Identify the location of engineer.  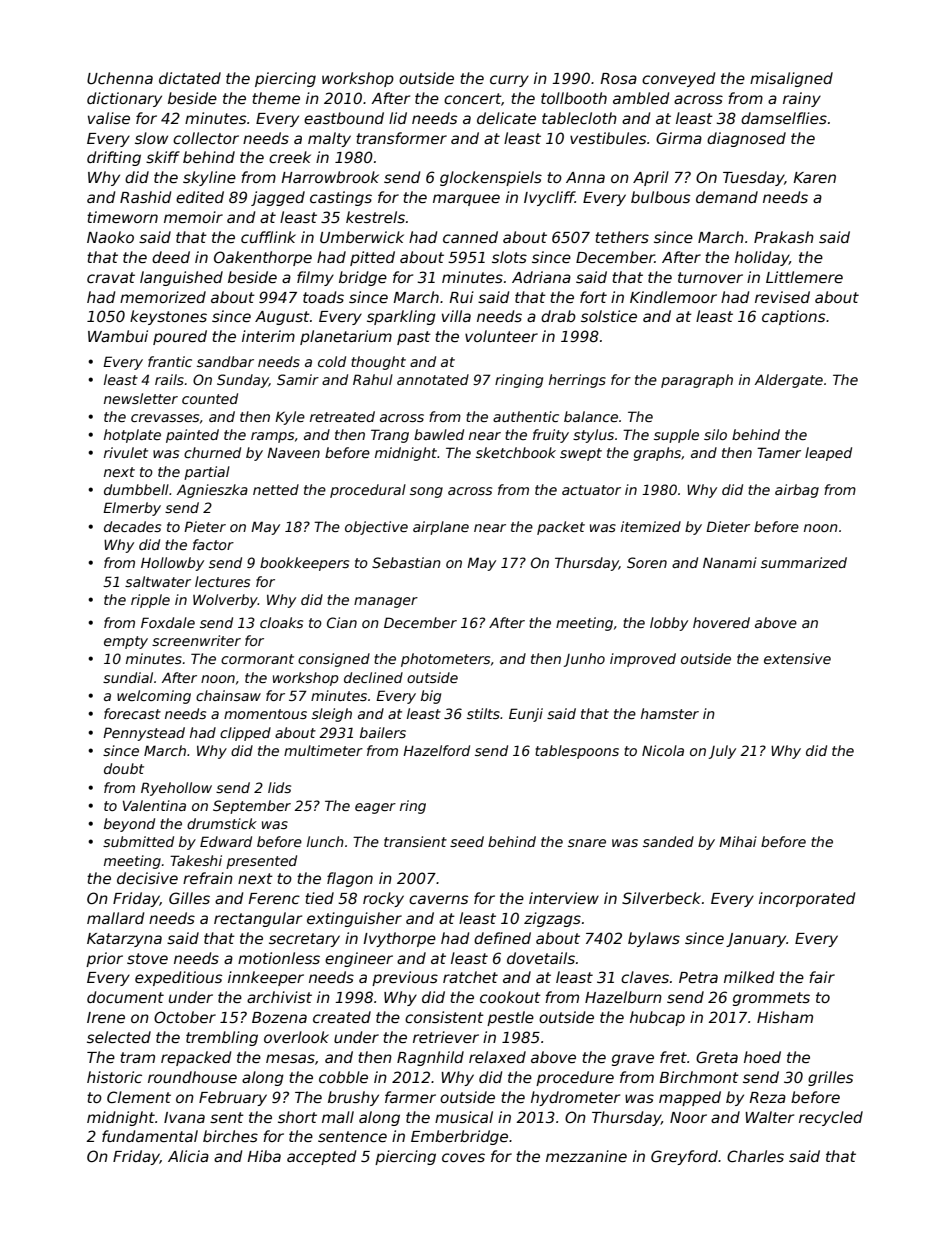
(359, 959).
